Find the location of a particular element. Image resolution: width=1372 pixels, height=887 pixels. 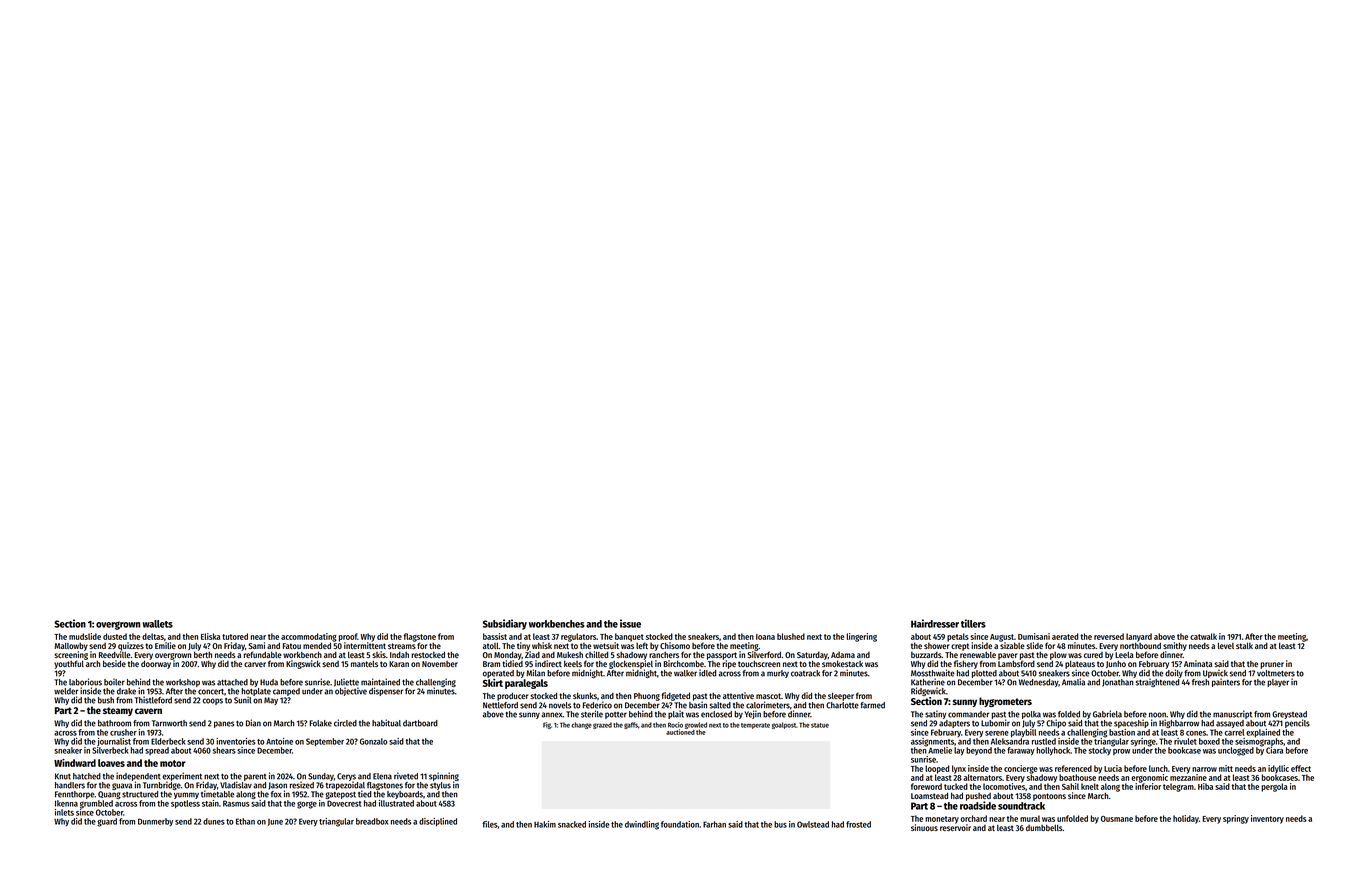

concert is located at coordinates (211, 692).
